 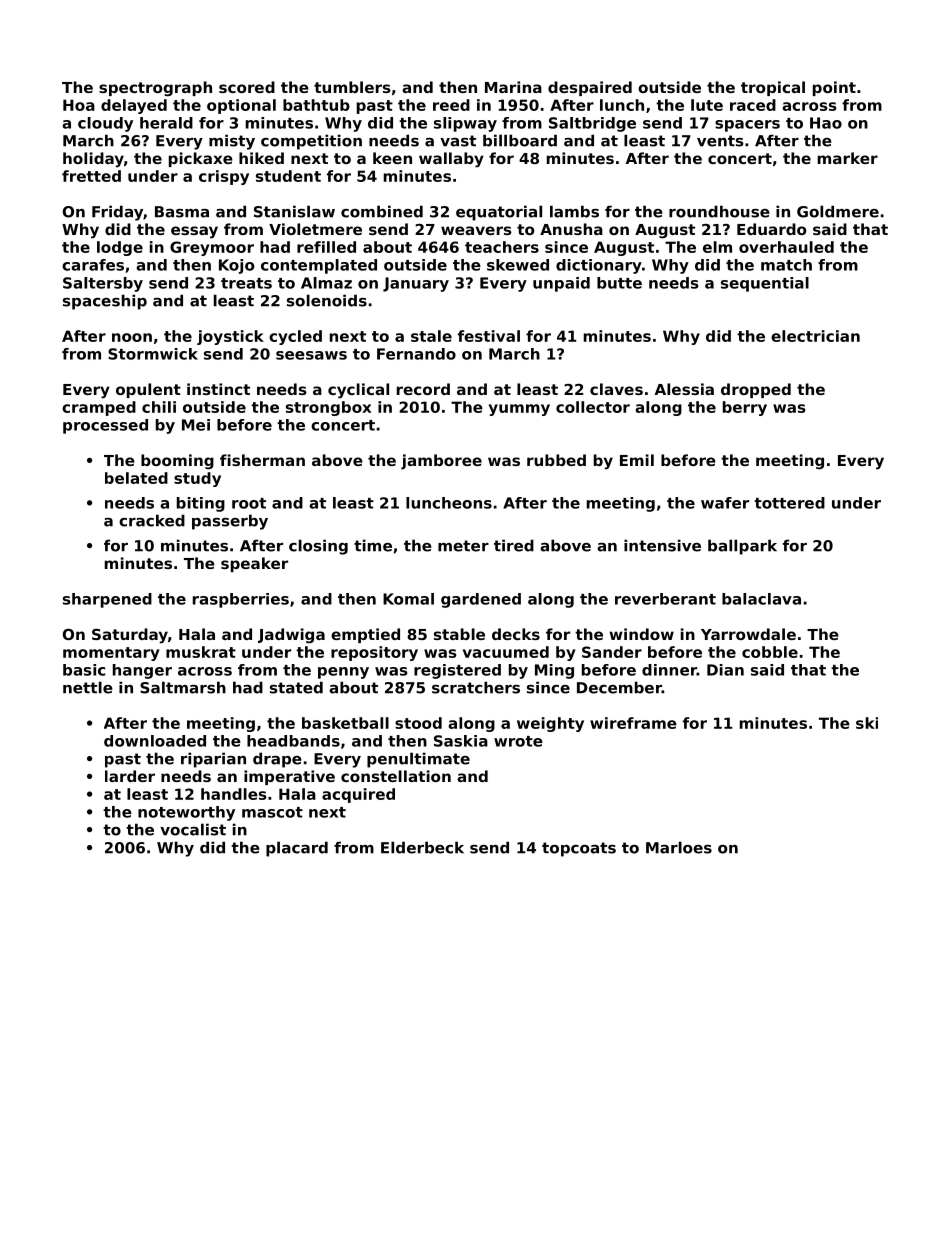 I want to click on headbands, so click(x=293, y=741).
